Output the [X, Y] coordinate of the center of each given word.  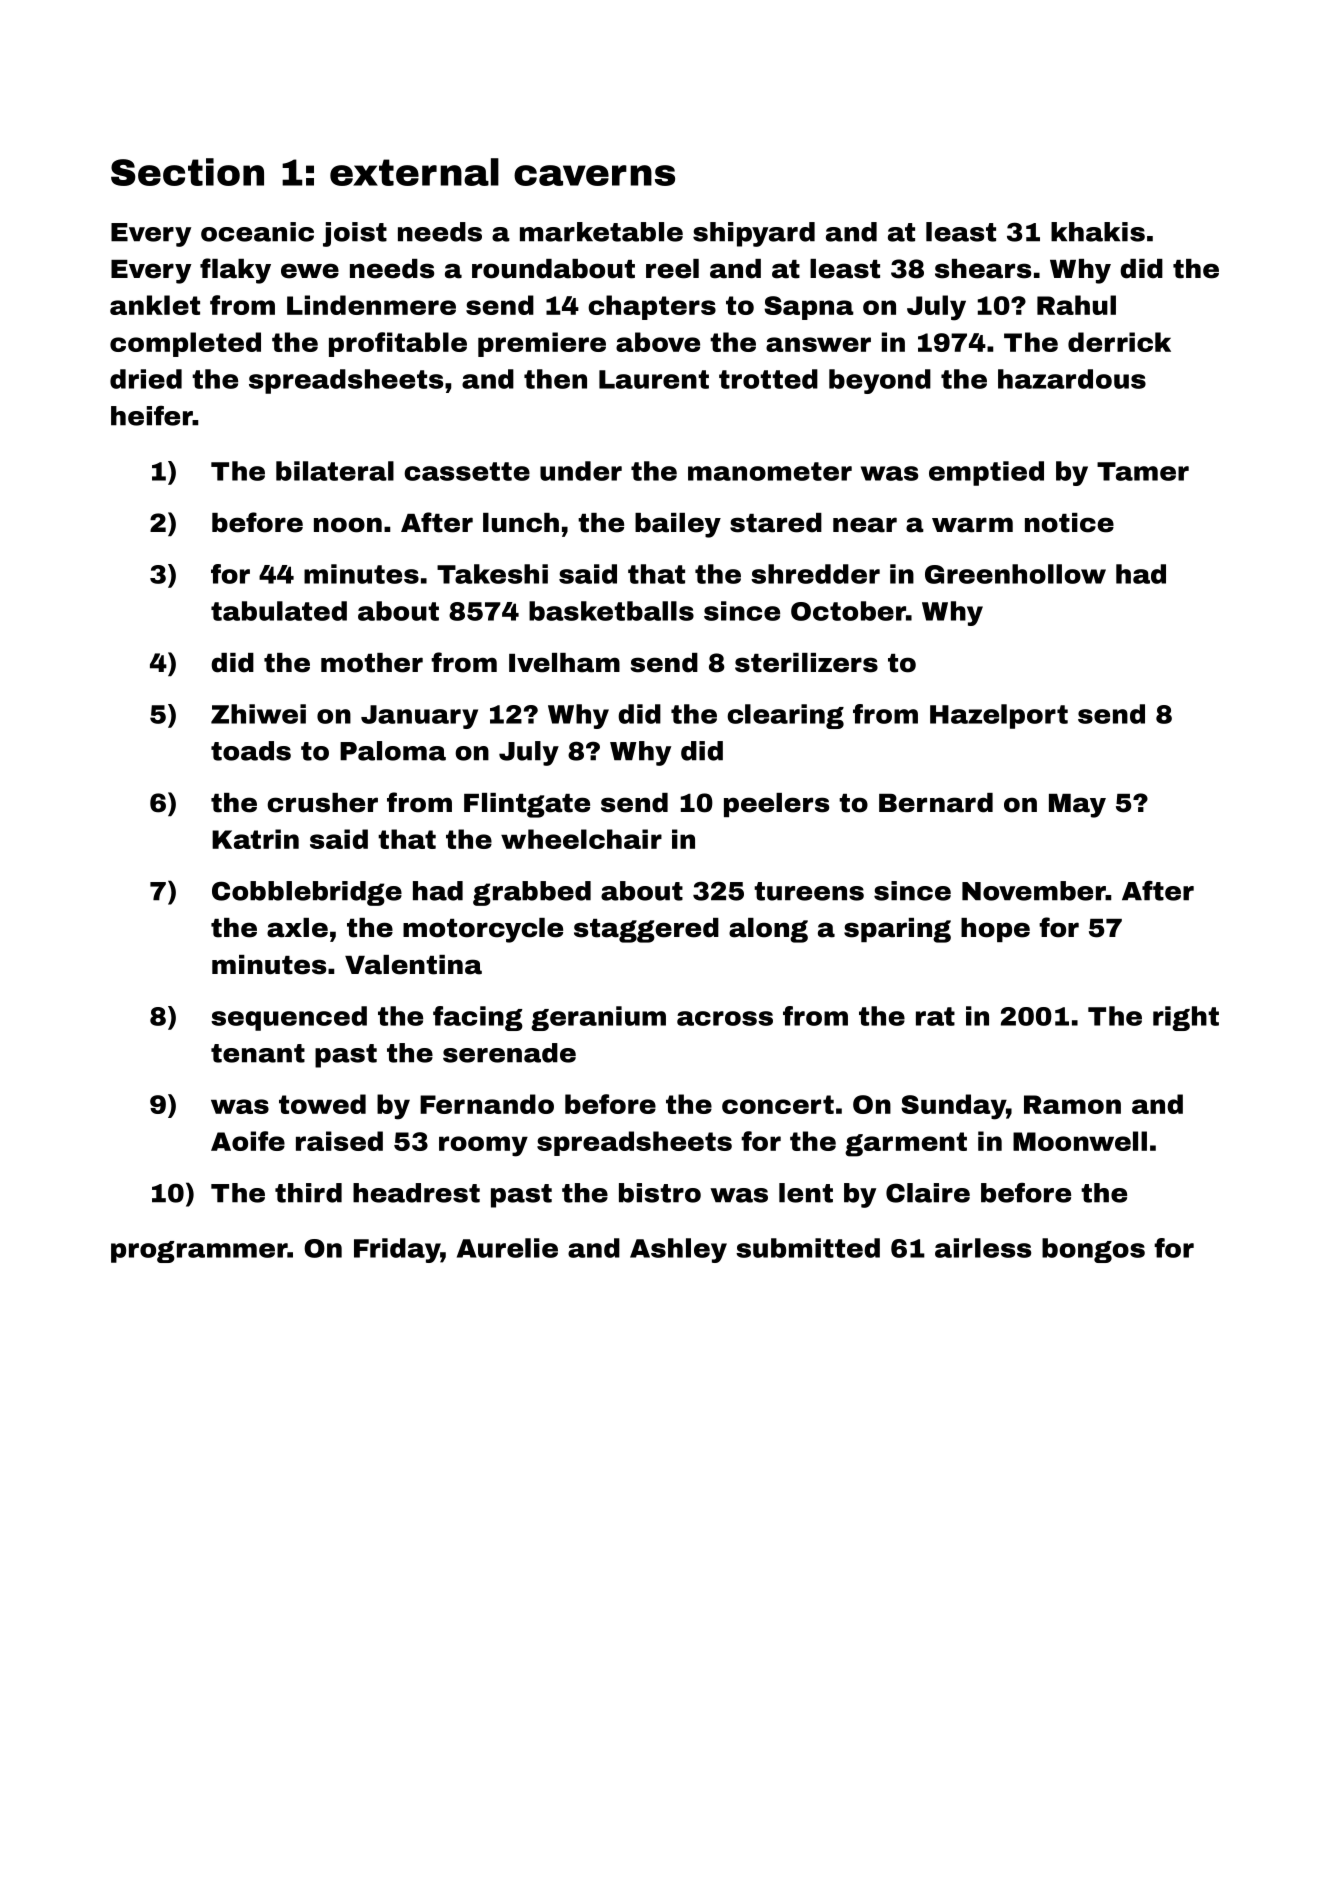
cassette [467, 471]
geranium [598, 1018]
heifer [152, 416]
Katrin [255, 839]
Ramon [1072, 1104]
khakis [1098, 232]
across [725, 1018]
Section [187, 172]
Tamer [1143, 471]
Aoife [248, 1141]
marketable [601, 232]
